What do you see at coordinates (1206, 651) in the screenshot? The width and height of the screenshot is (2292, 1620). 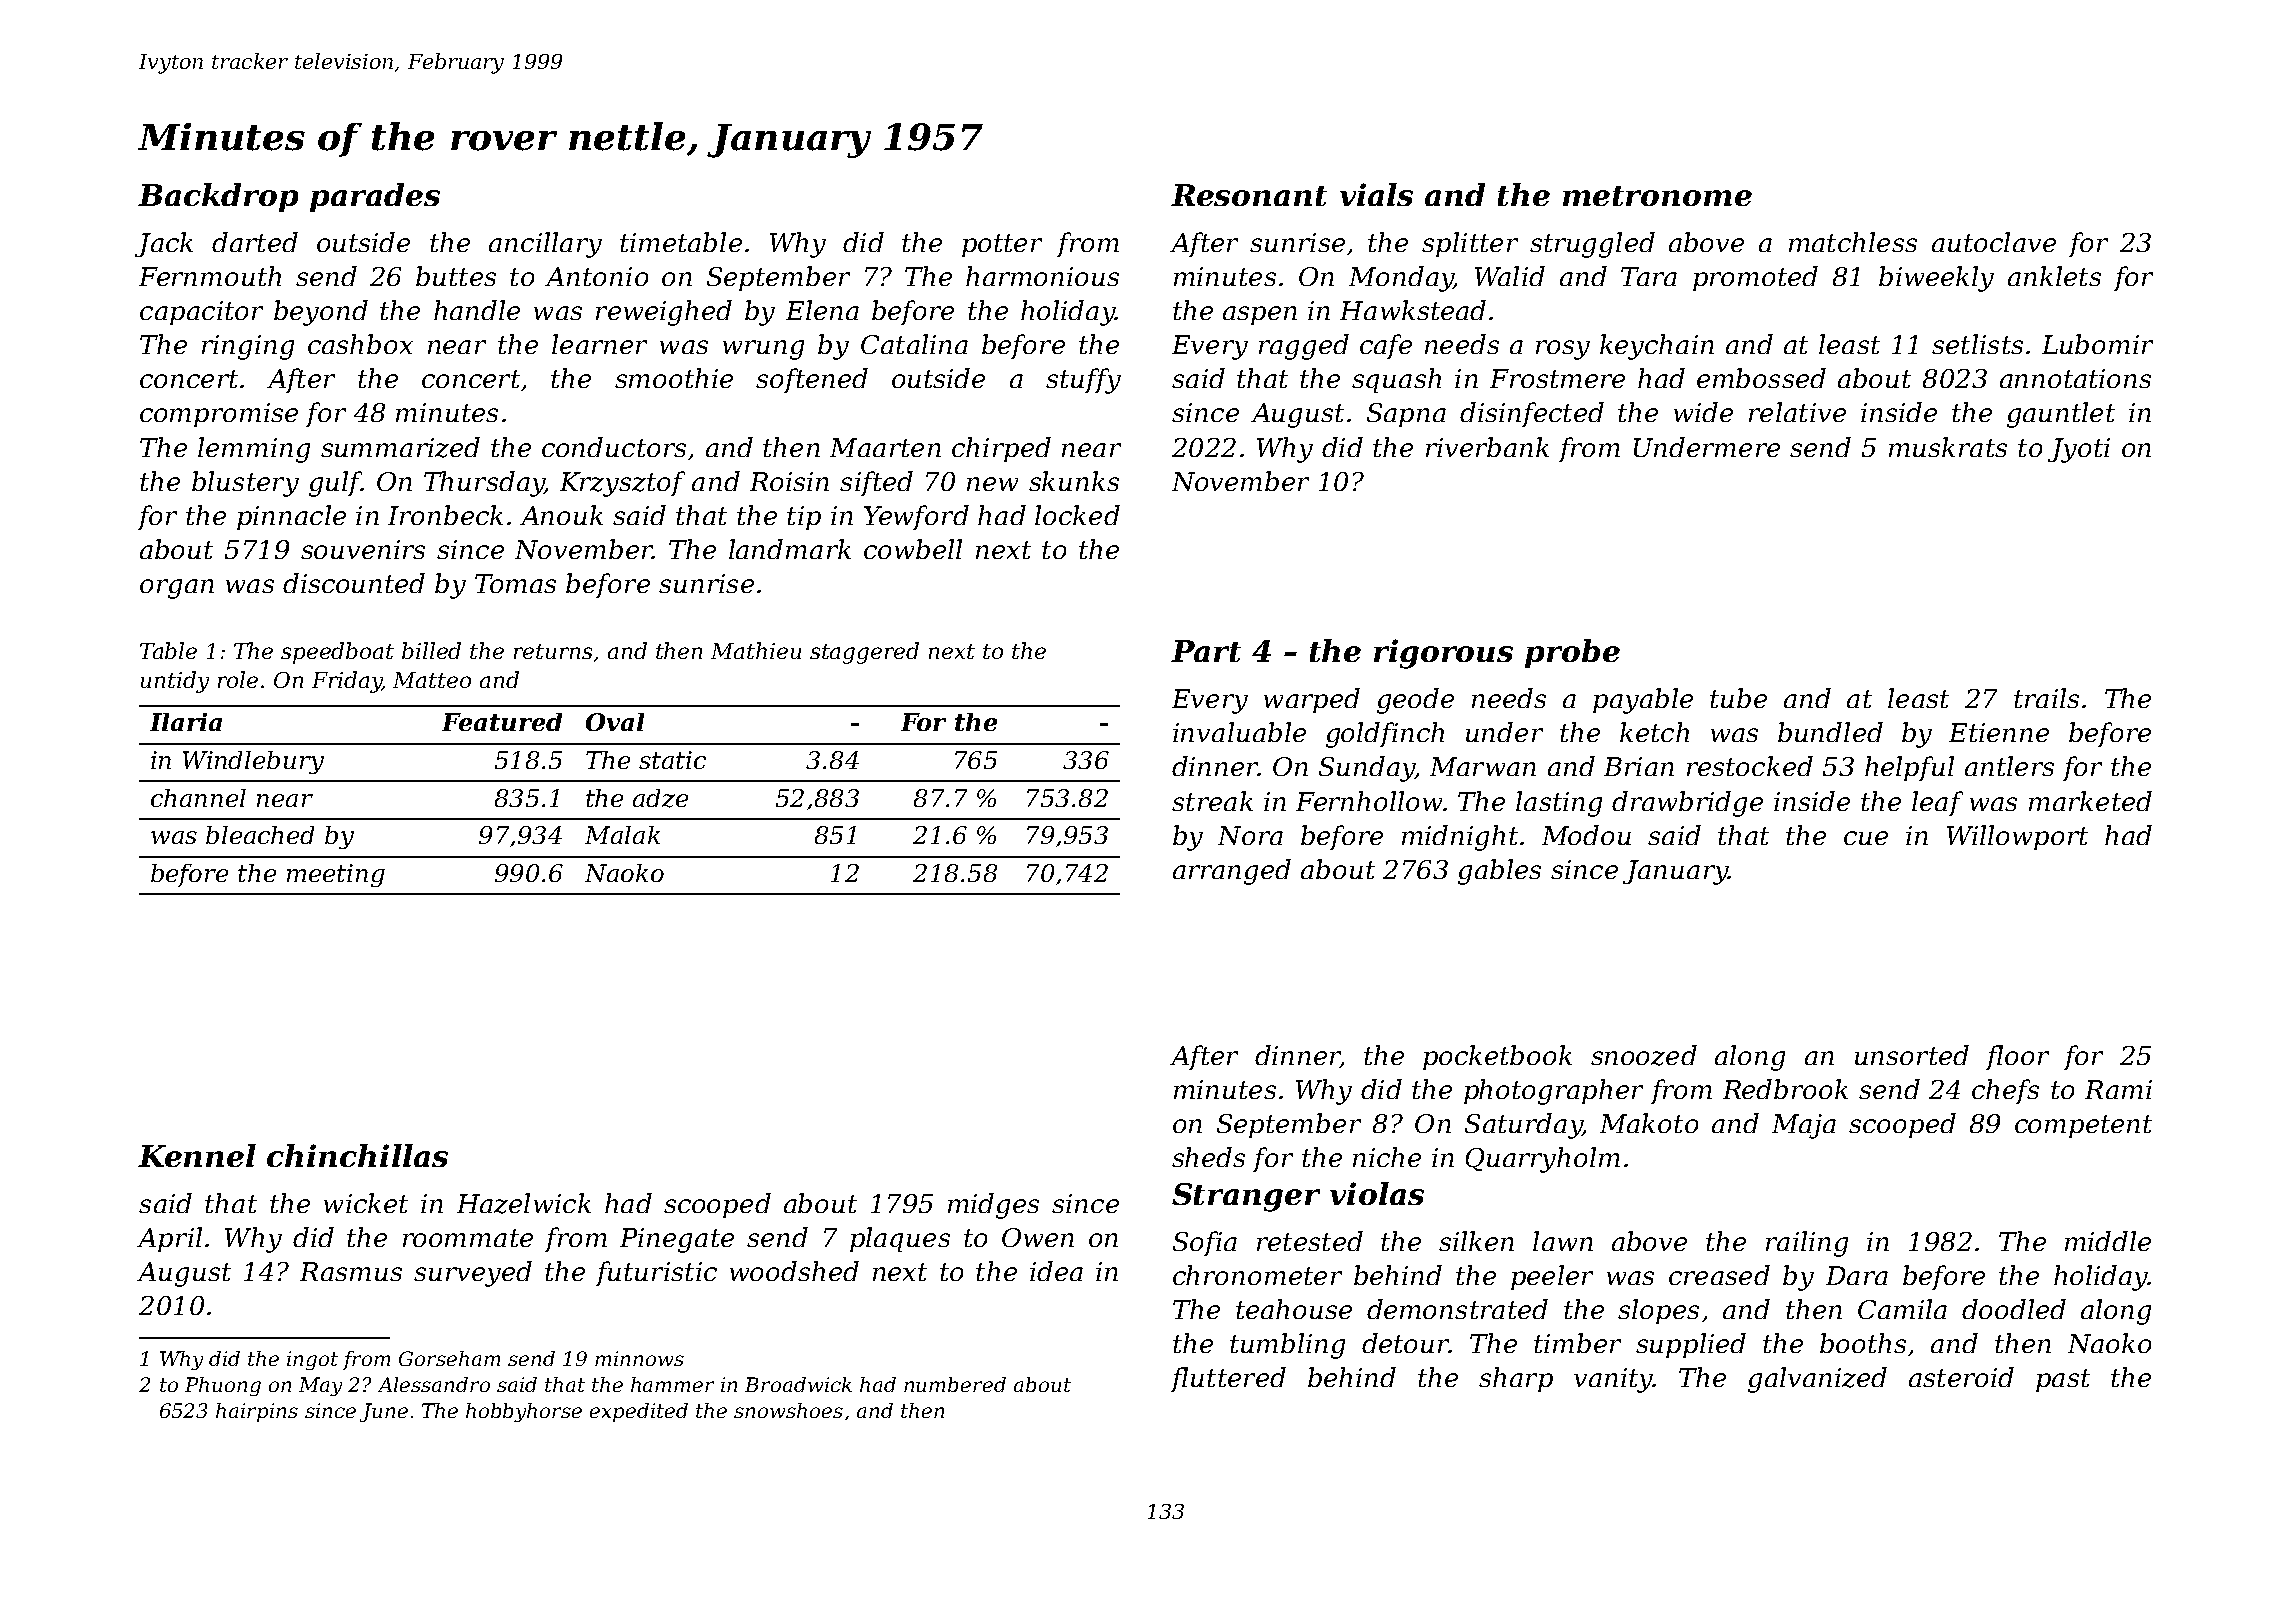 I see `Part` at bounding box center [1206, 651].
